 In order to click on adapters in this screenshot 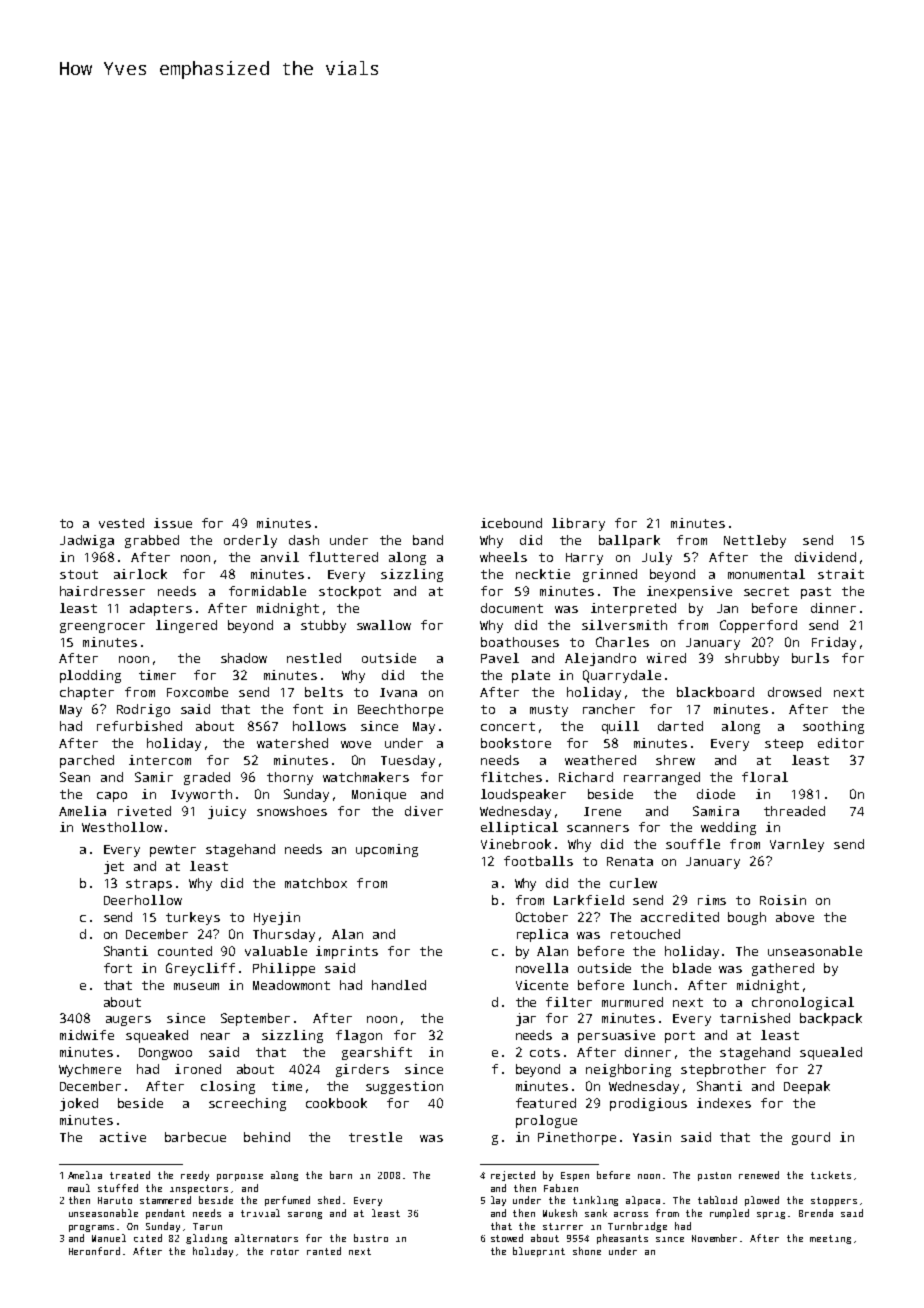, I will do `click(161, 609)`.
